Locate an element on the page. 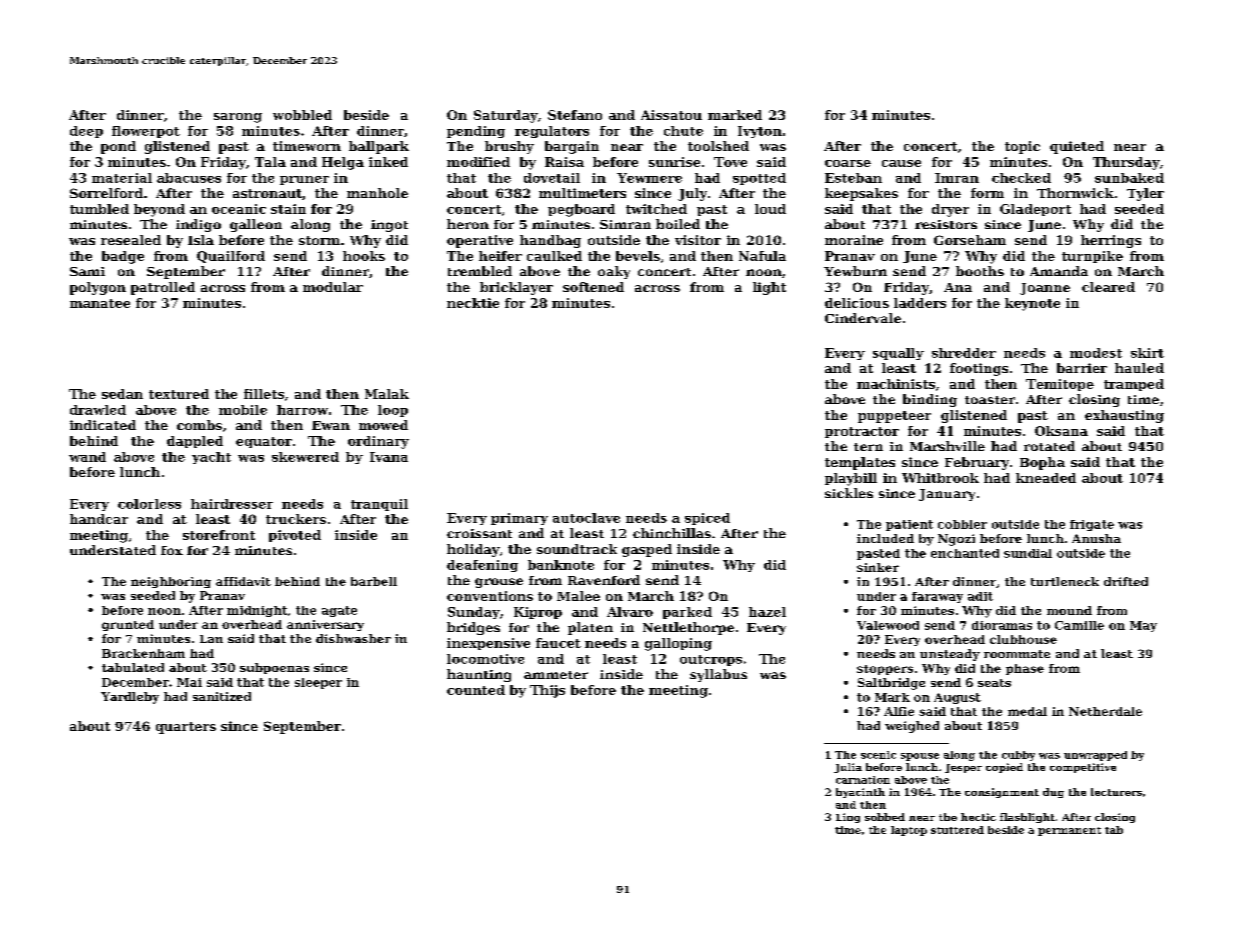  spiced is located at coordinates (707, 519).
